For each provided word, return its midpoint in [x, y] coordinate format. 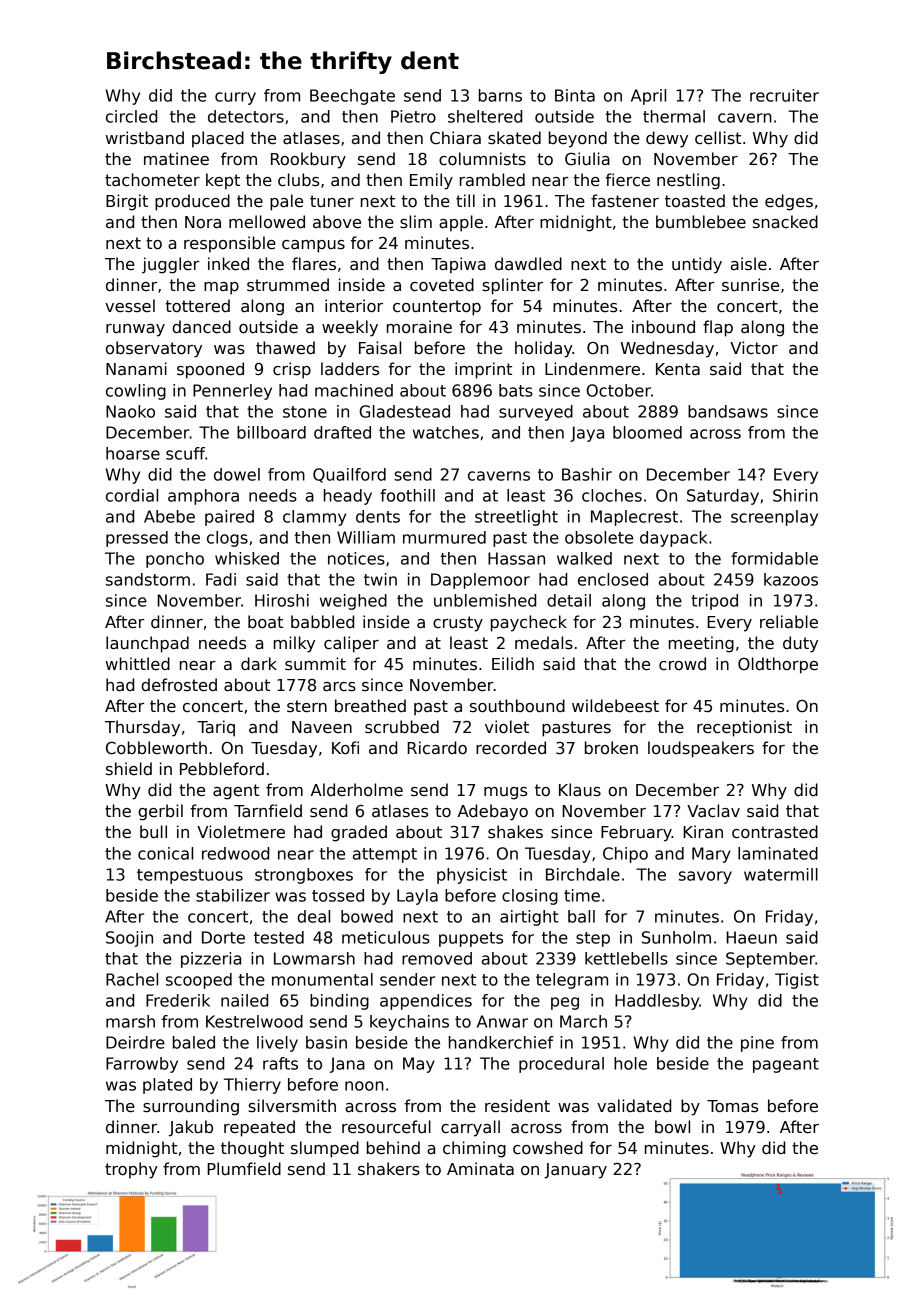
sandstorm [148, 579]
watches [446, 432]
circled [131, 116]
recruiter [784, 95]
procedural [561, 1065]
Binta [575, 95]
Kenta [678, 369]
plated [167, 1086]
